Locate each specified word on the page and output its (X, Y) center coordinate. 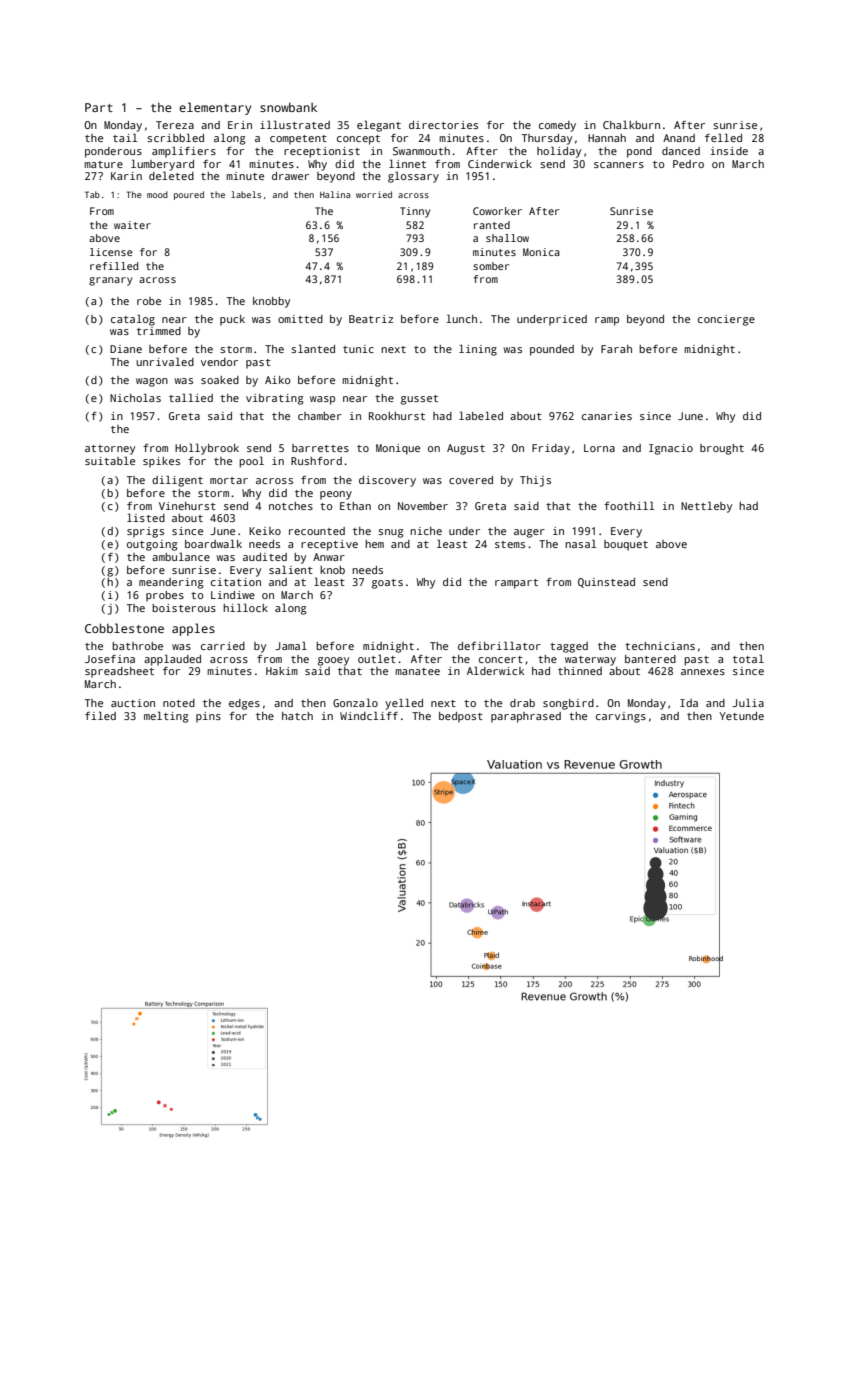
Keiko (265, 531)
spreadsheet (119, 672)
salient (291, 569)
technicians (660, 646)
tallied (191, 397)
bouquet (626, 545)
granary (110, 281)
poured (189, 195)
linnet (407, 163)
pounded (552, 350)
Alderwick (495, 670)
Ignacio (671, 449)
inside (729, 151)
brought (722, 449)
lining (478, 350)
